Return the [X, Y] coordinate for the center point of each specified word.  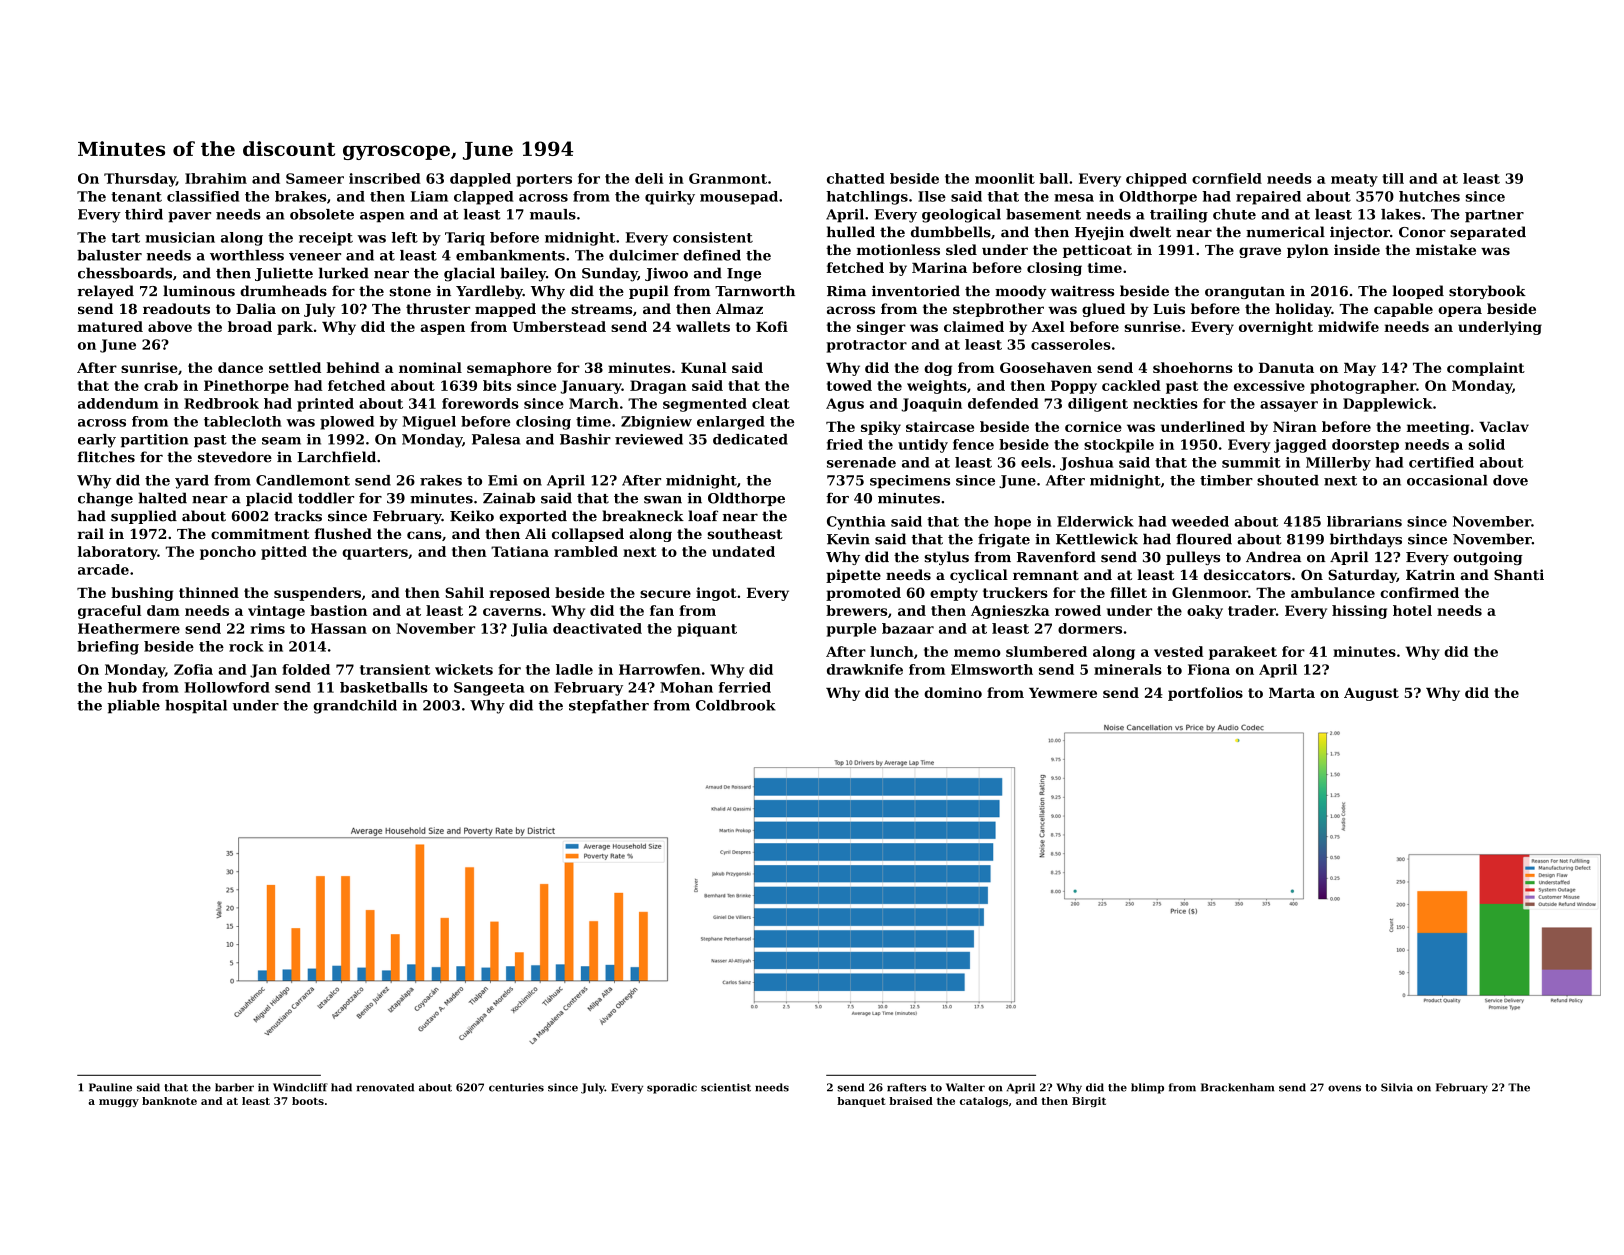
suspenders [317, 594]
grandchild [355, 707]
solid [1486, 444]
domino [953, 692]
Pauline [110, 1087]
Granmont [728, 178]
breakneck [643, 516]
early [97, 441]
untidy [923, 446]
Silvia [1397, 1087]
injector [1360, 233]
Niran [1295, 426]
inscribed [385, 178]
